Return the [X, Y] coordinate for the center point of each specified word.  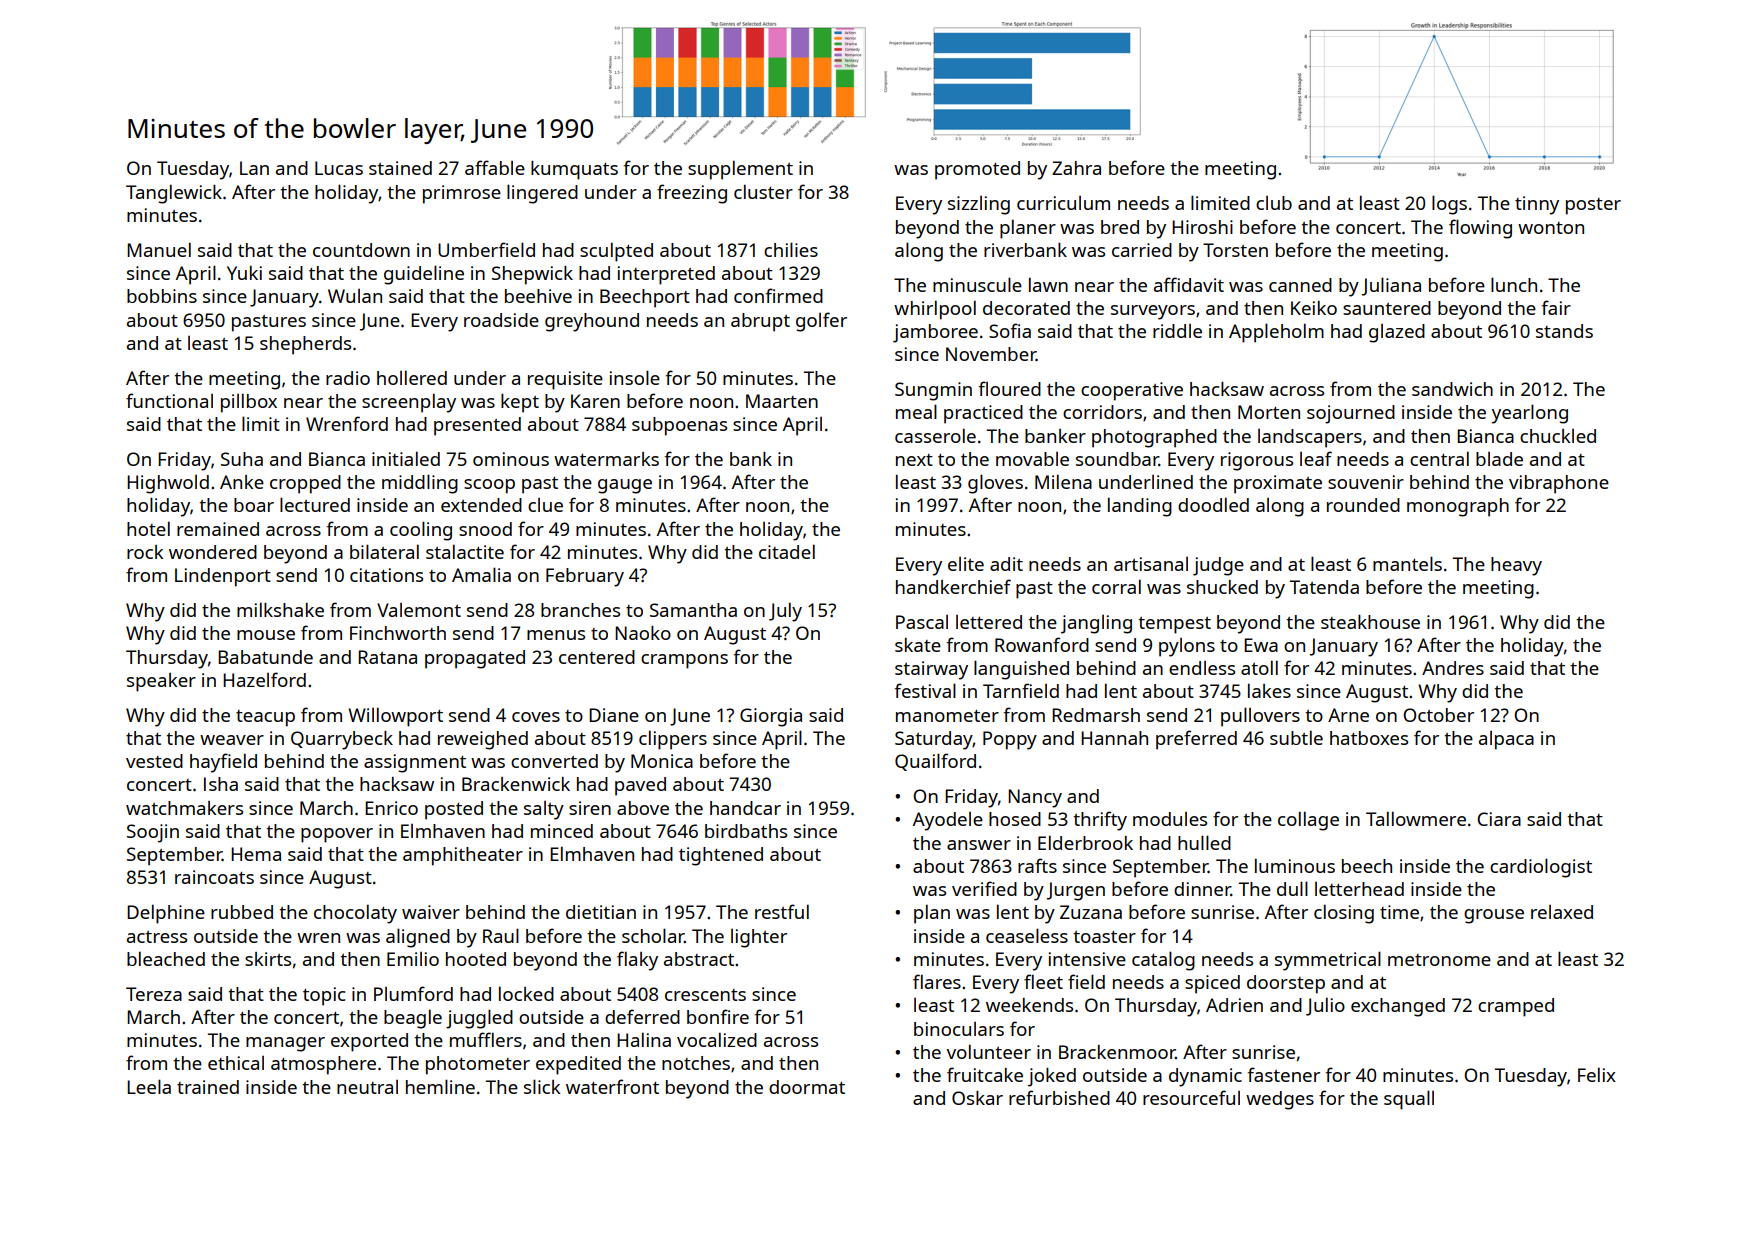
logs [1449, 205]
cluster [763, 191]
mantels [1407, 563]
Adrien [1234, 1005]
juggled [479, 1019]
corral [1116, 586]
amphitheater [463, 856]
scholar [653, 935]
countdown [361, 250]
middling [420, 484]
